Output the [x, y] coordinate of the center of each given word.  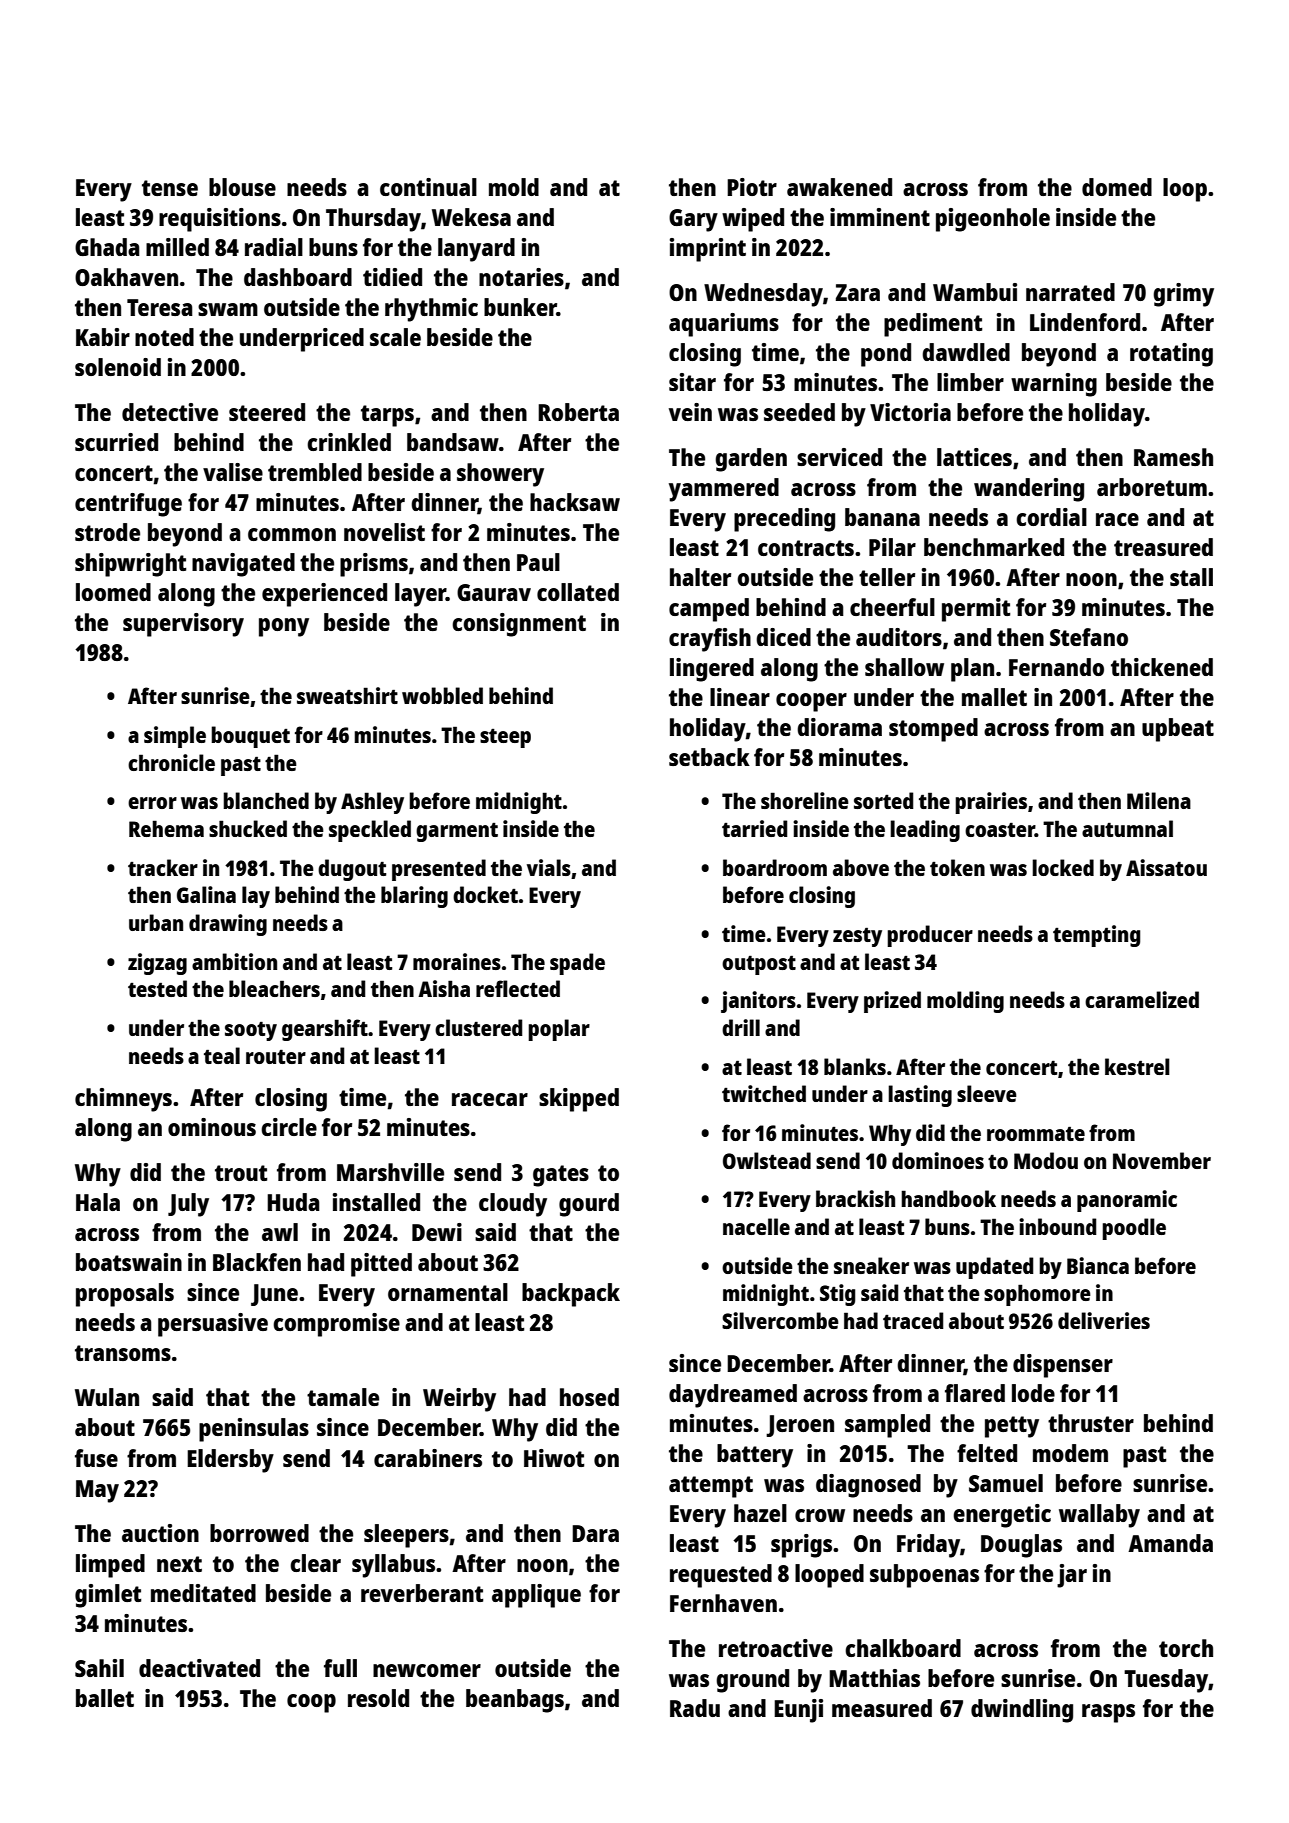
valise [233, 472]
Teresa [160, 307]
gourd [589, 1205]
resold [378, 1698]
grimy [1183, 295]
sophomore [1037, 1295]
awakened [839, 187]
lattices [974, 457]
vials [549, 867]
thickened [1162, 667]
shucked [248, 828]
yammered [724, 490]
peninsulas [254, 1430]
